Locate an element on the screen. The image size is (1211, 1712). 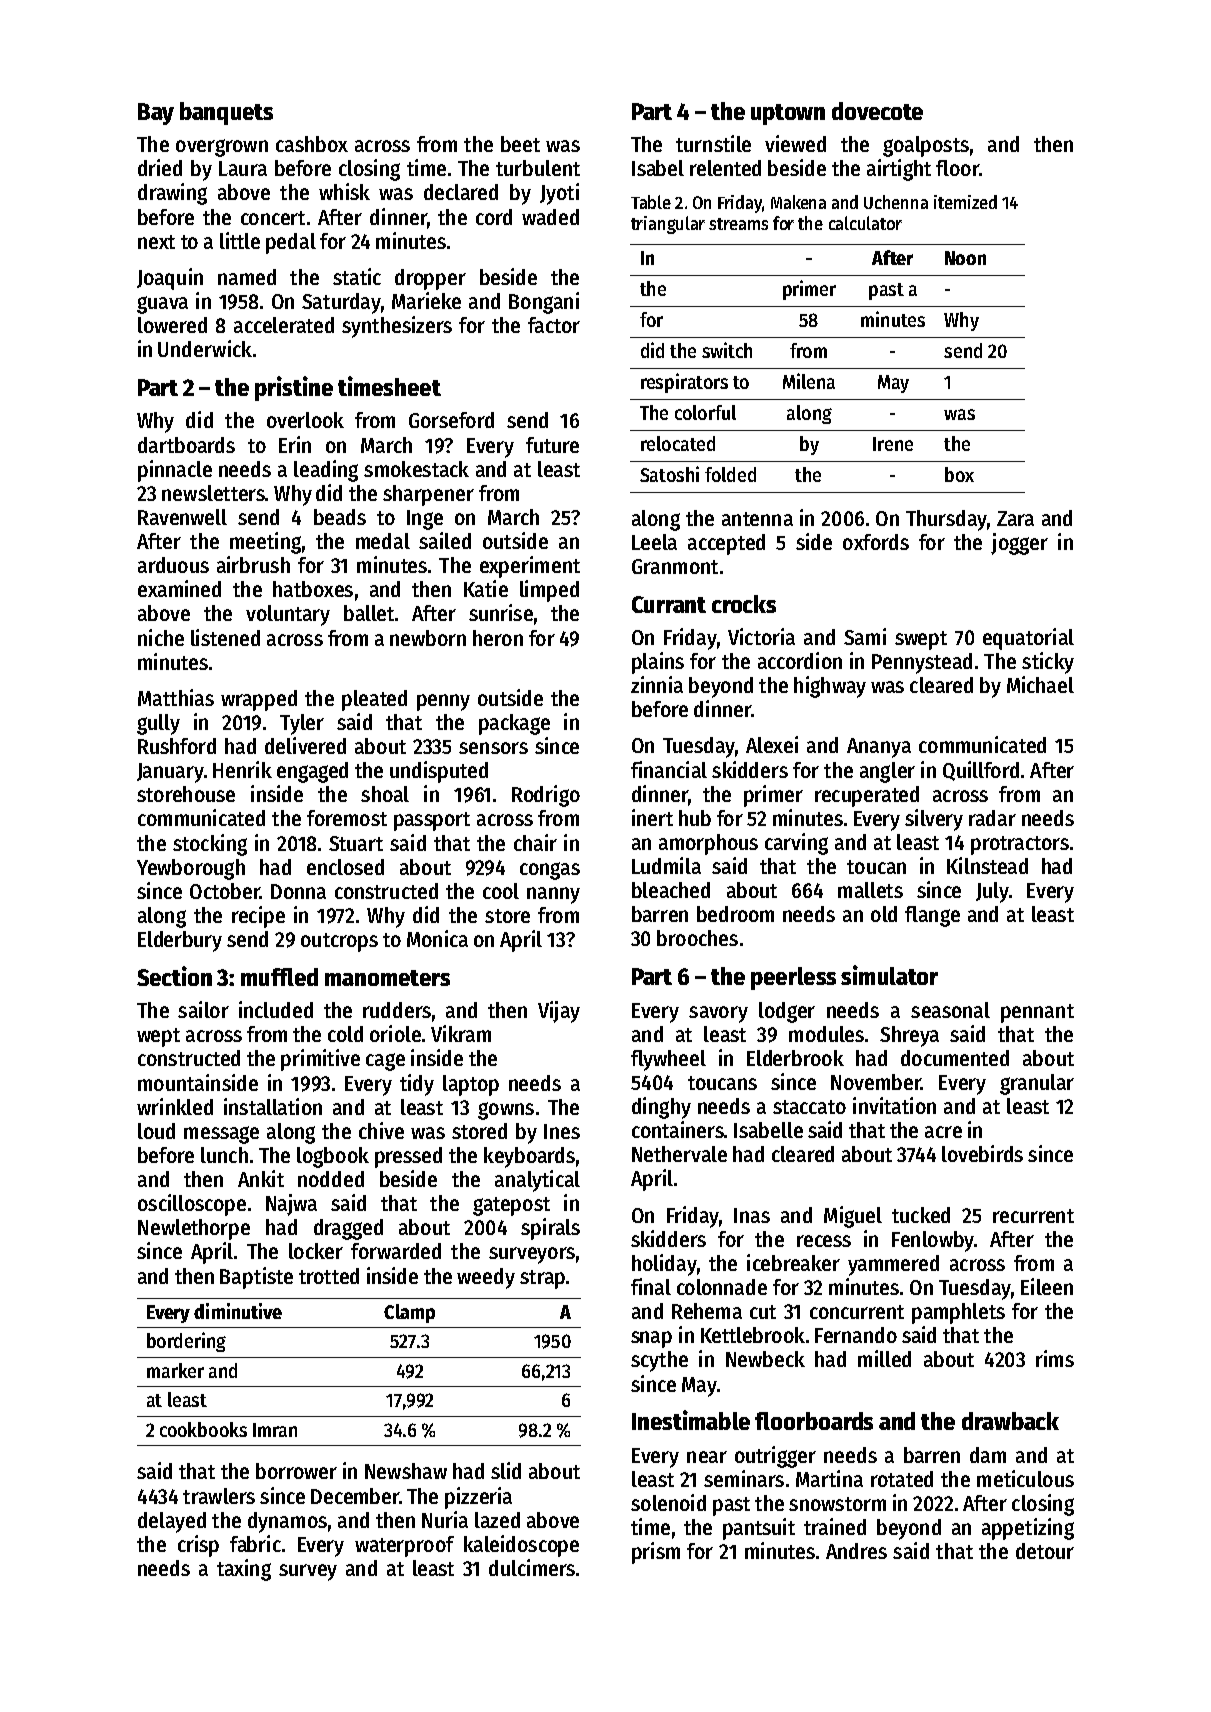
chive is located at coordinates (381, 1130).
